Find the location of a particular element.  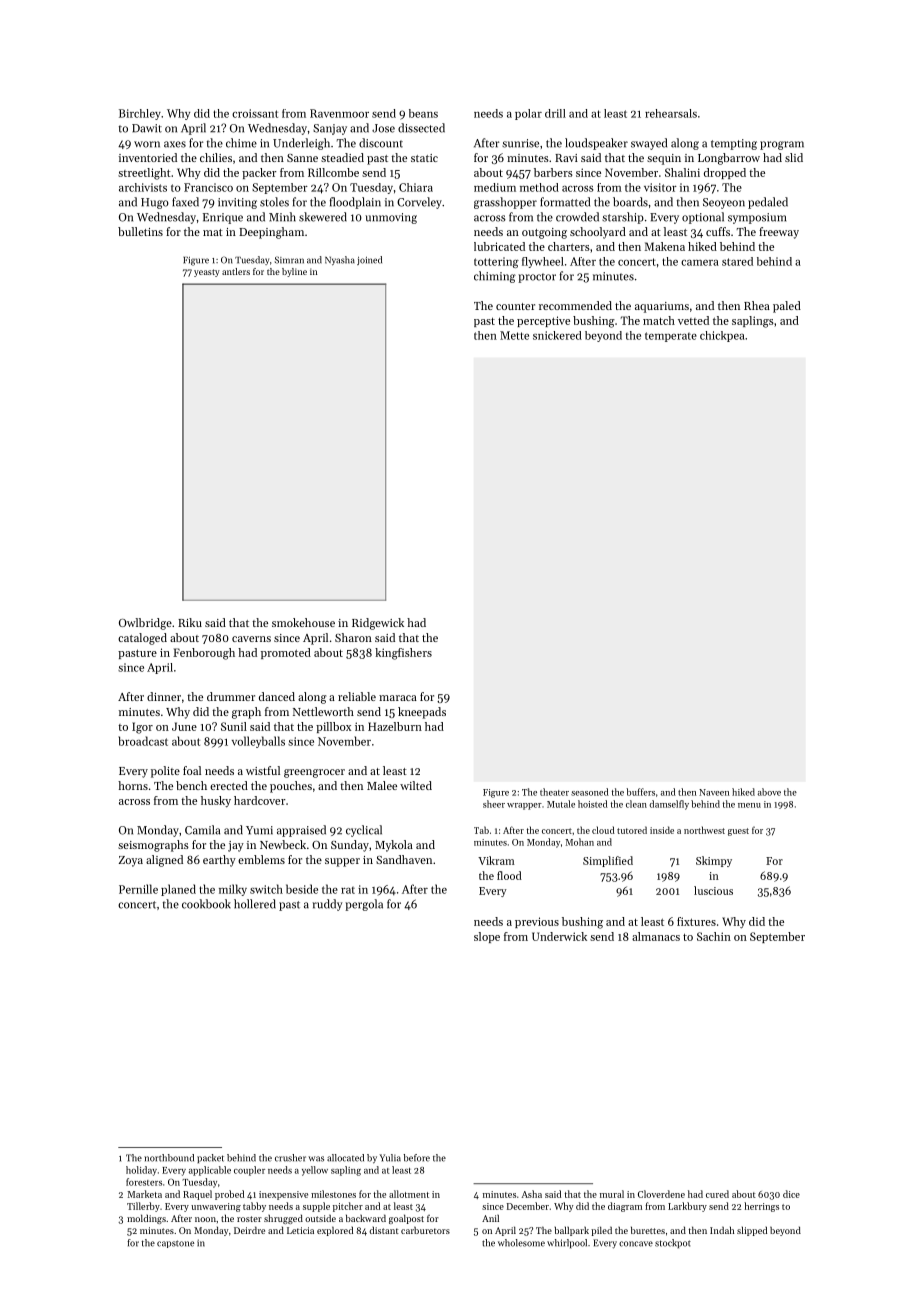

mural is located at coordinates (612, 1194).
